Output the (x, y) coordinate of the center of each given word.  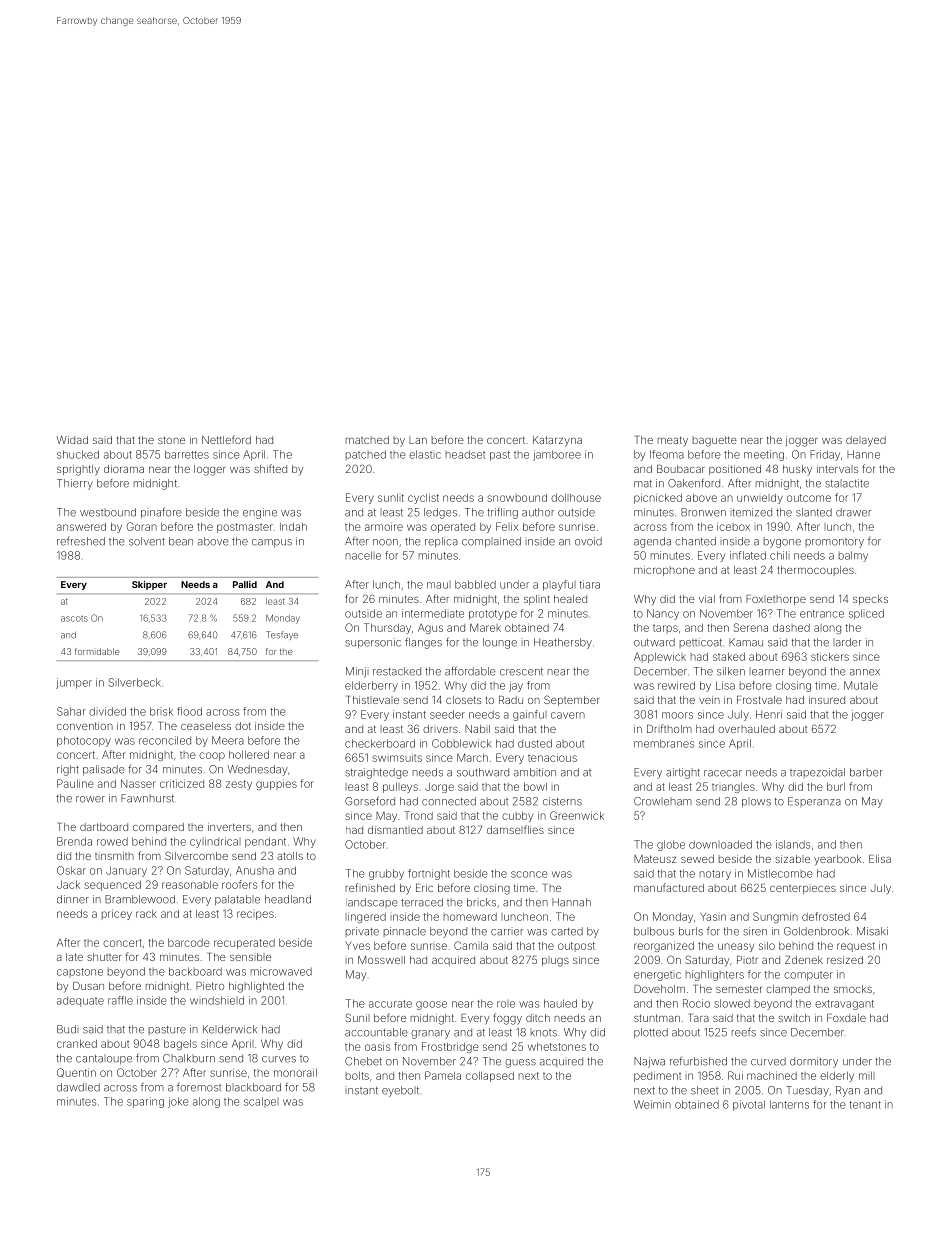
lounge (500, 643)
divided (107, 711)
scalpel (261, 1102)
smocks (853, 989)
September (571, 700)
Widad (72, 440)
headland (288, 899)
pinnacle (405, 932)
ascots (74, 619)
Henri (769, 714)
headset (465, 454)
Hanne (863, 454)
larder (848, 642)
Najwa (649, 1062)
